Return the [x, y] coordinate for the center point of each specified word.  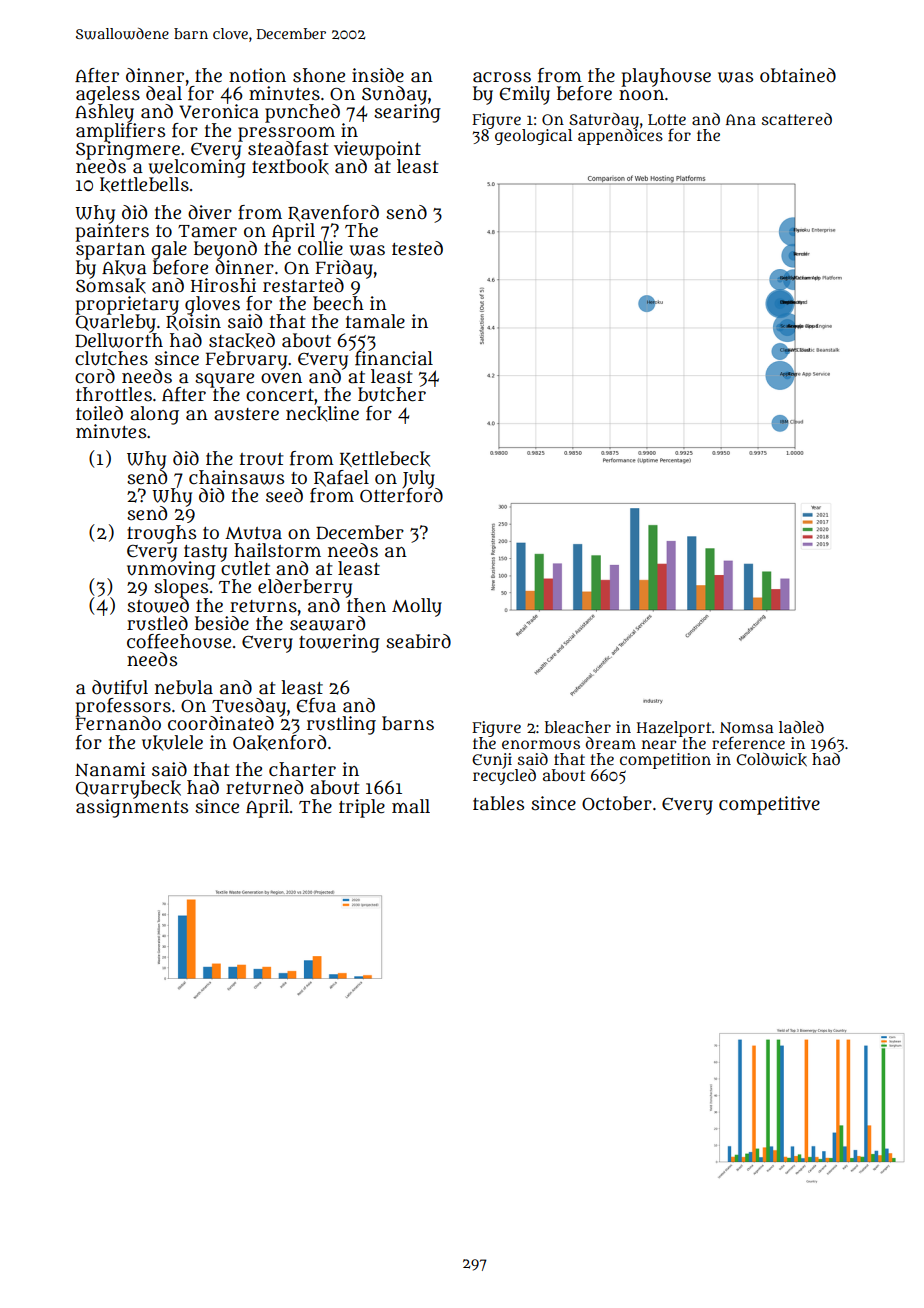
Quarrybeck [128, 789]
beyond [225, 250]
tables [498, 803]
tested [417, 248]
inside [378, 75]
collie [320, 248]
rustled [157, 623]
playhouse [666, 77]
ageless [108, 95]
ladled [801, 727]
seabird [418, 641]
